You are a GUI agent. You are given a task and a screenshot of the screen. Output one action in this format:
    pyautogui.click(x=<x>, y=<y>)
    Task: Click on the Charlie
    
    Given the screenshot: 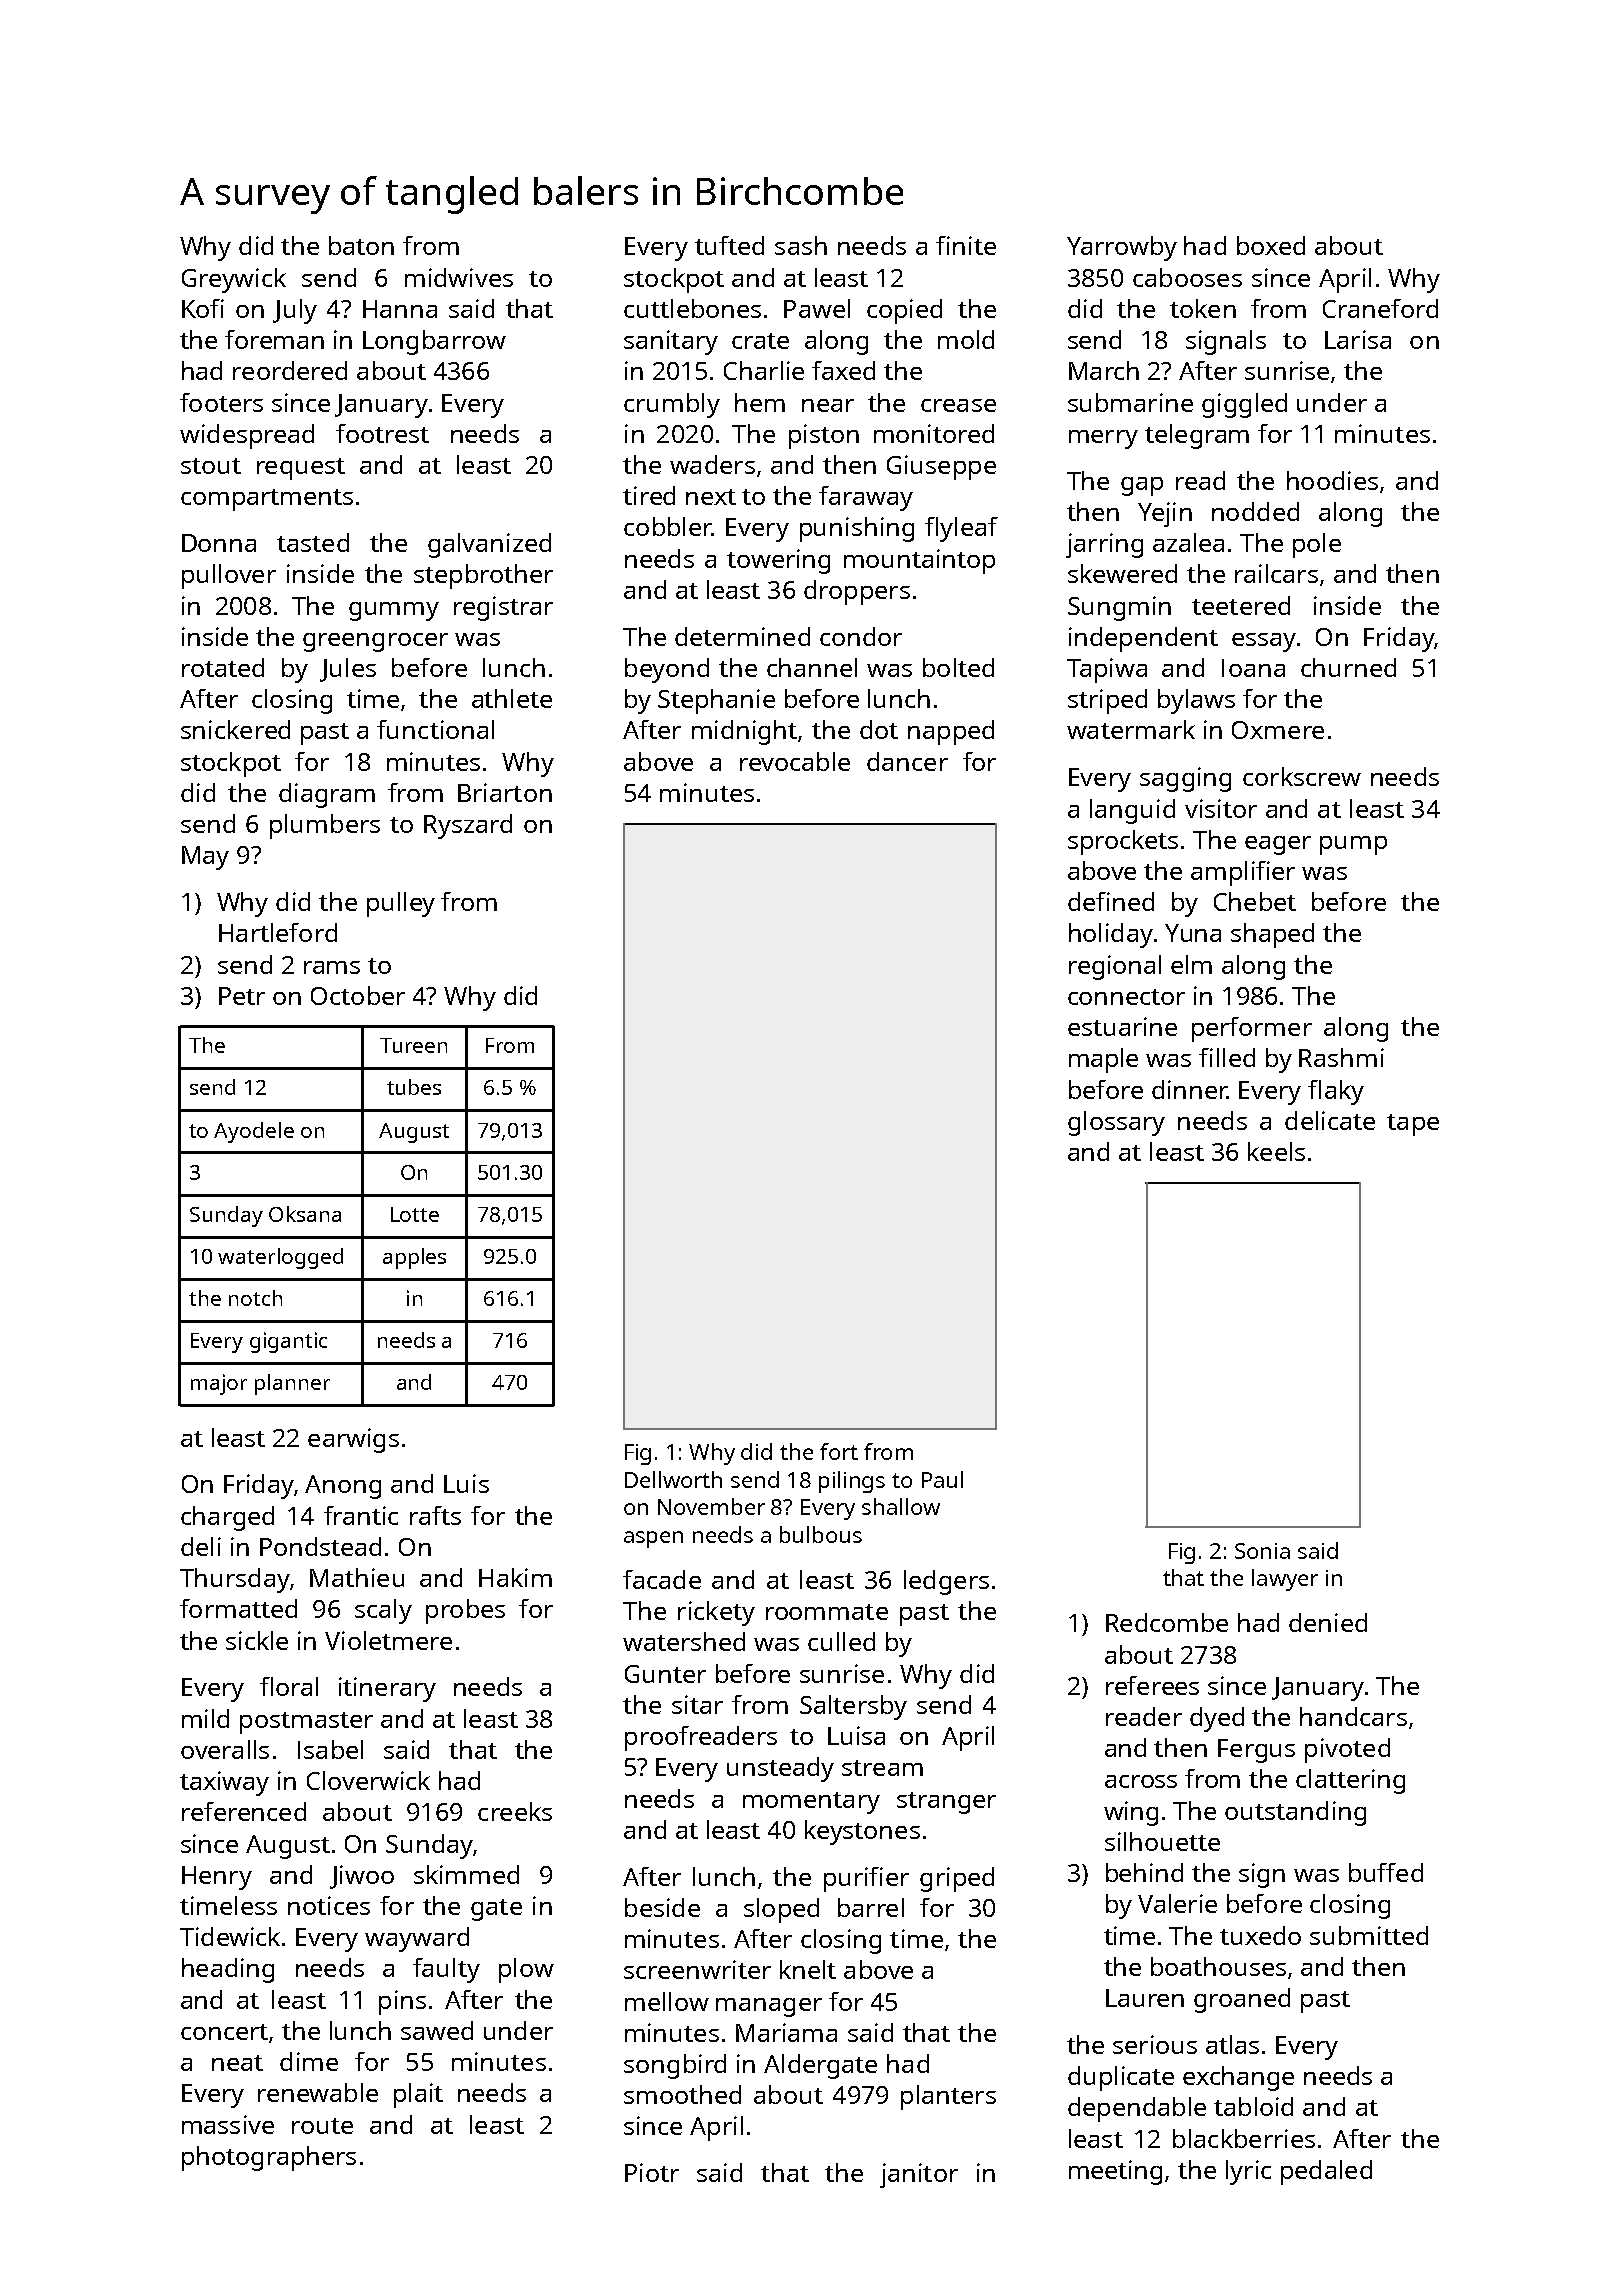 What is the action you would take?
    pyautogui.click(x=764, y=370)
